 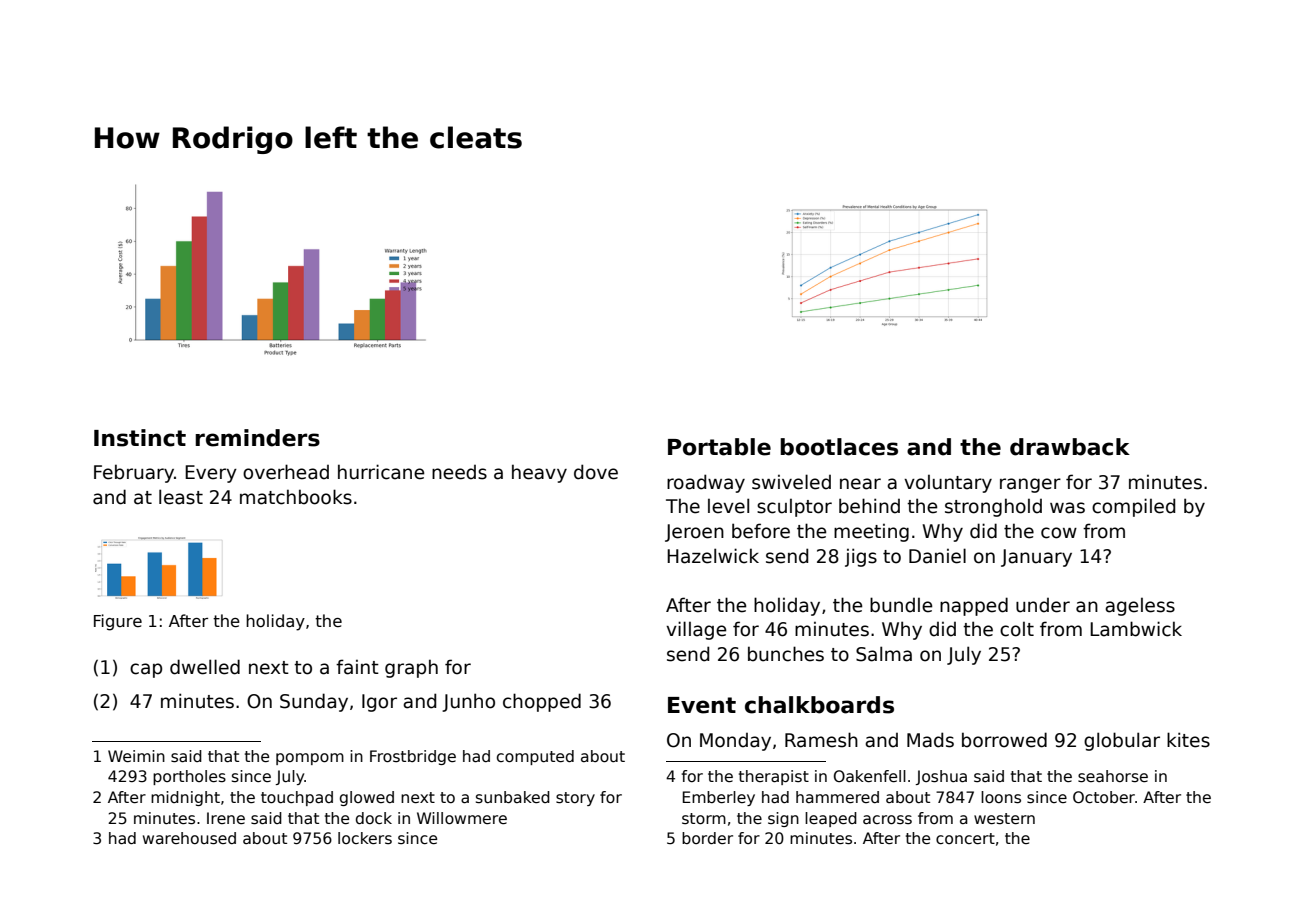 I want to click on chopped, so click(x=542, y=702).
